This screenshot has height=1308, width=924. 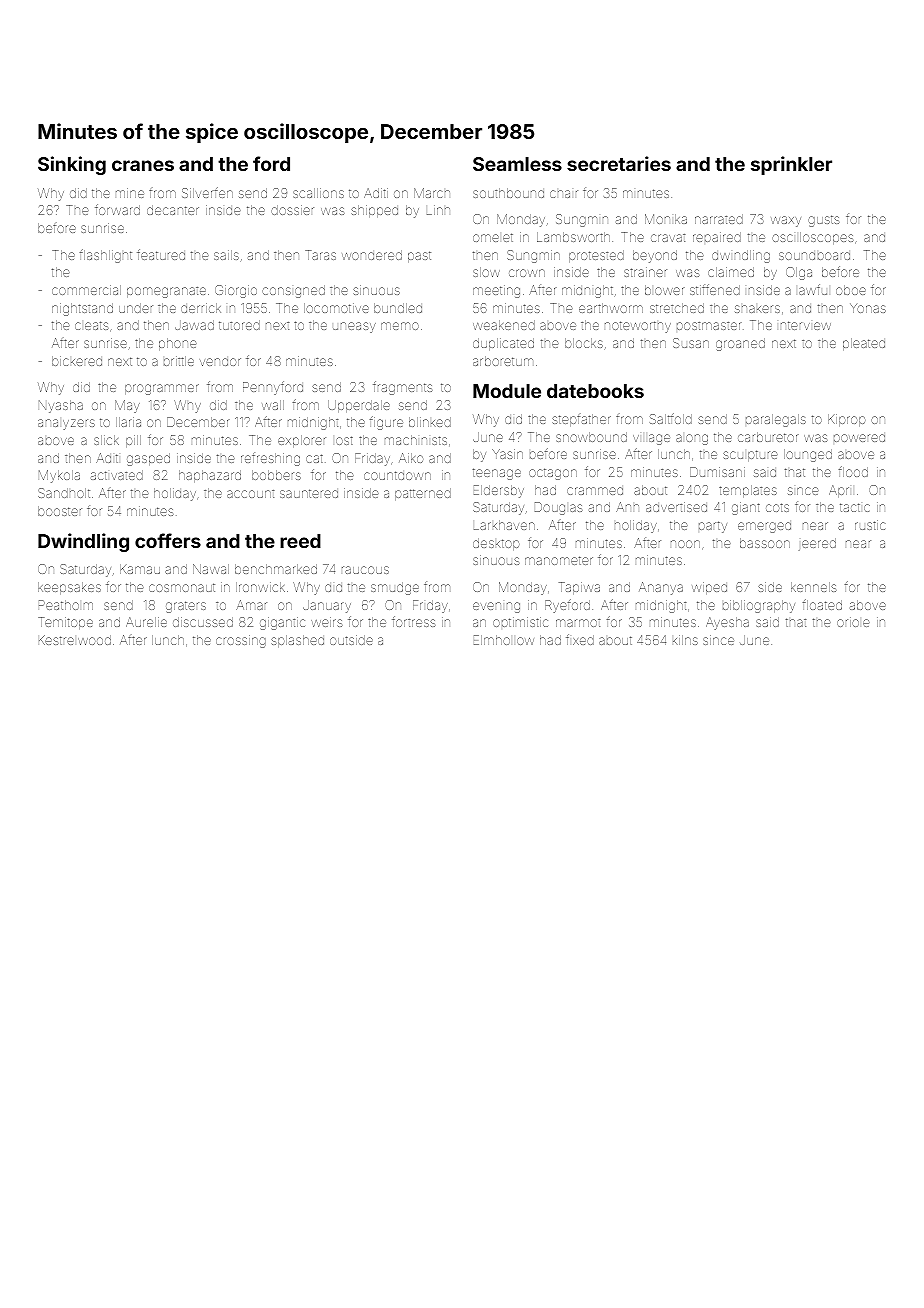 What do you see at coordinates (486, 272) in the screenshot?
I see `slow` at bounding box center [486, 272].
